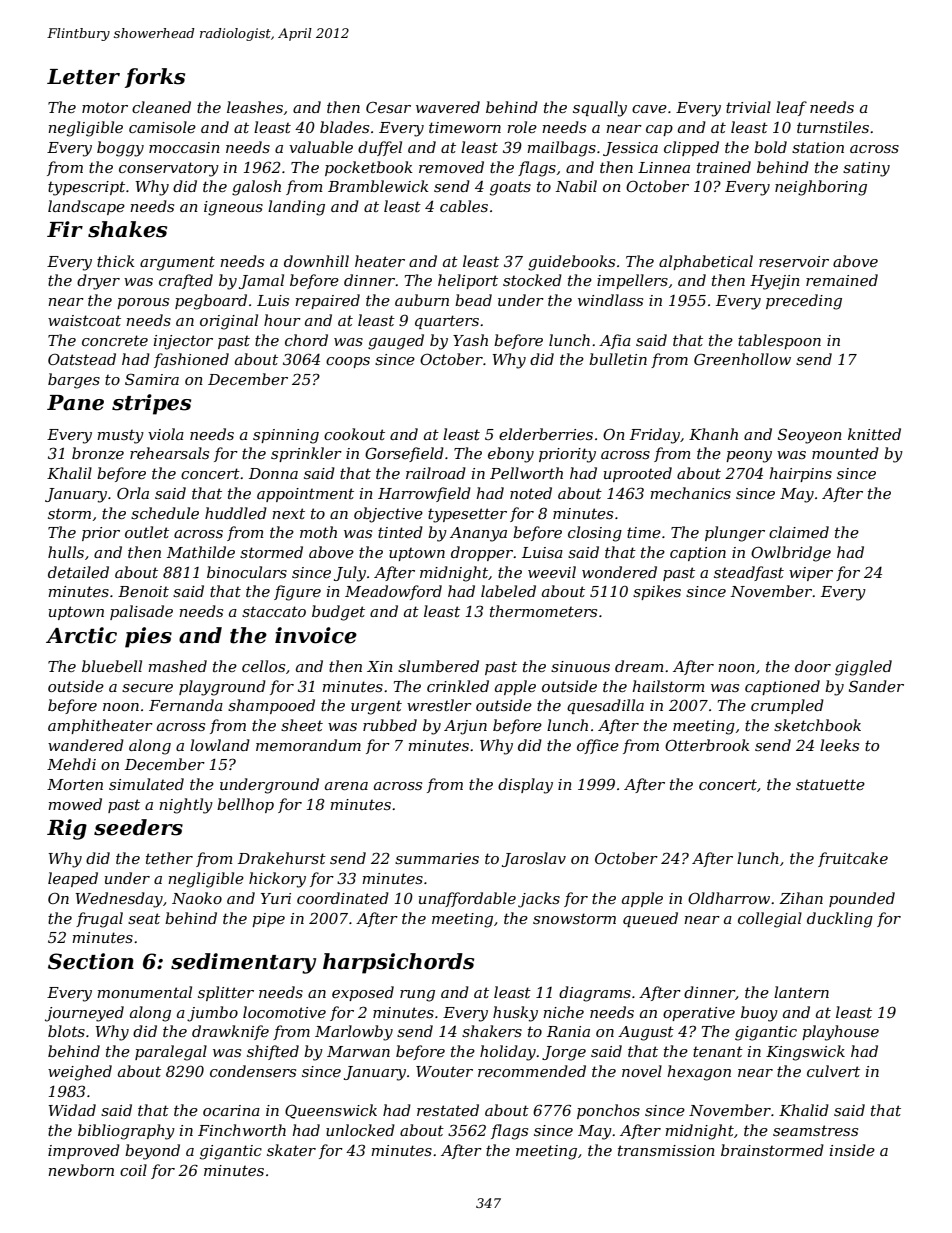 The height and width of the page is (1233, 952). Describe the element at coordinates (155, 78) in the page. I see `forks` at that location.
